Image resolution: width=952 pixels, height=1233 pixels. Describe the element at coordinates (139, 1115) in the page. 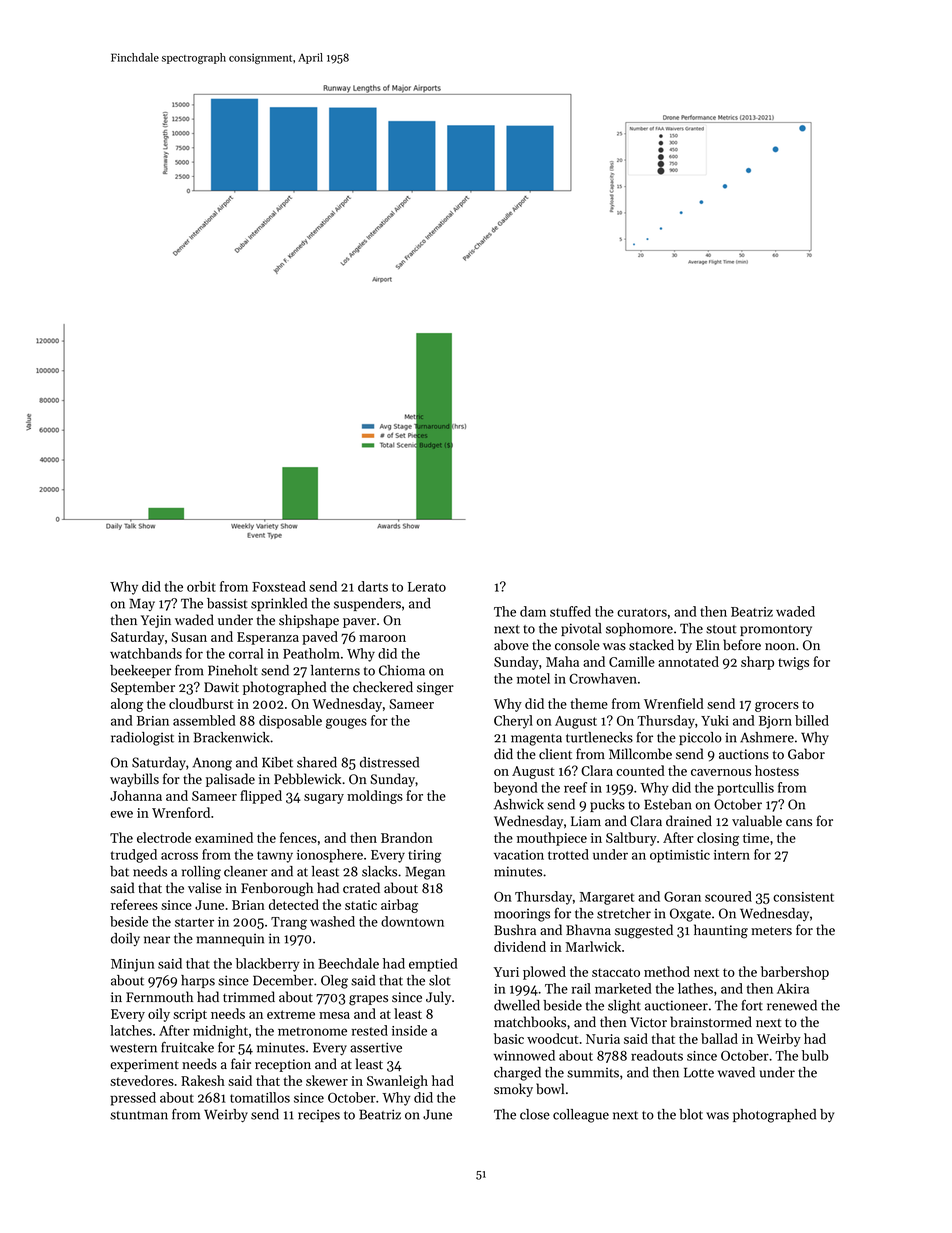

I see `stuntman` at that location.
